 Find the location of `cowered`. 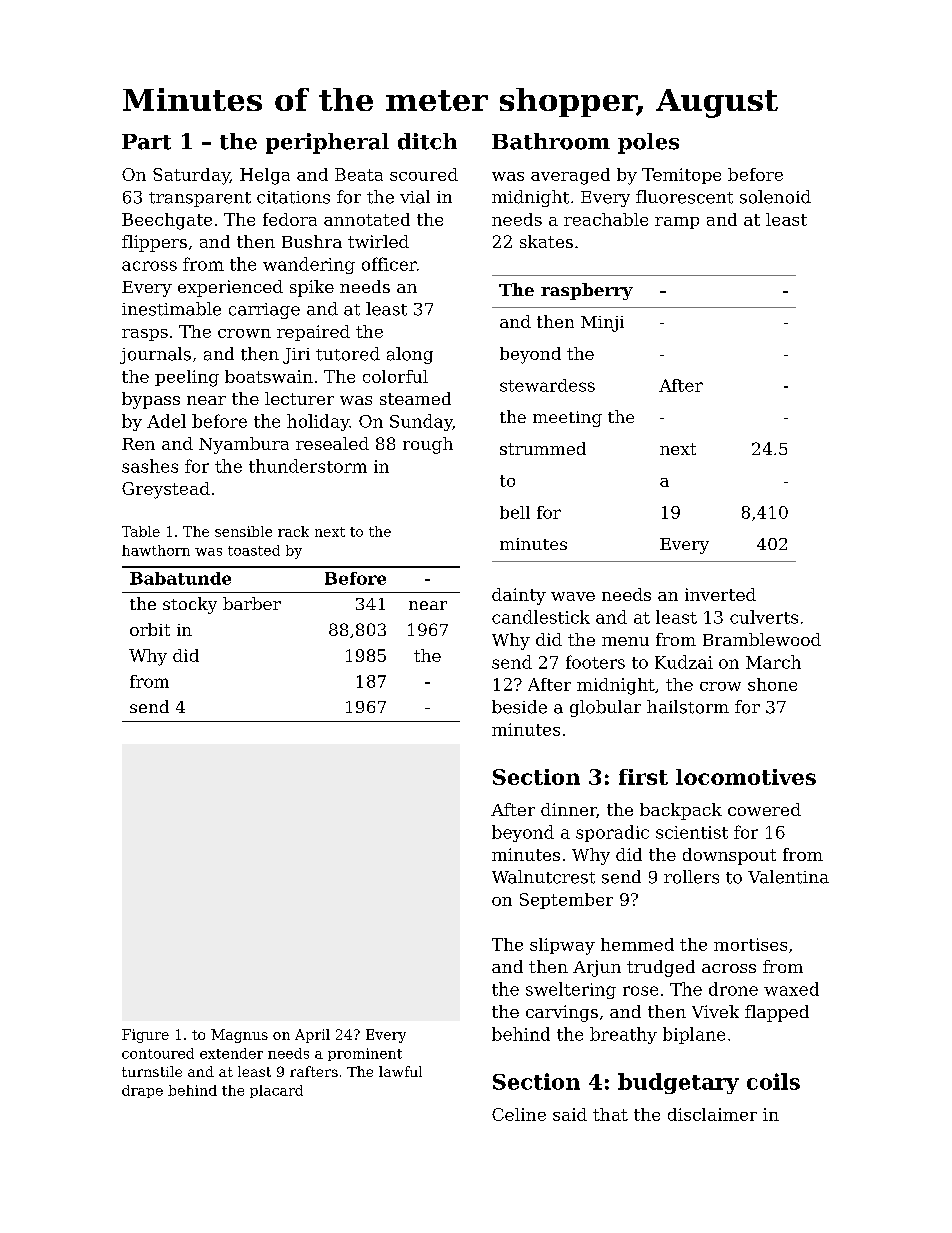

cowered is located at coordinates (764, 809).
